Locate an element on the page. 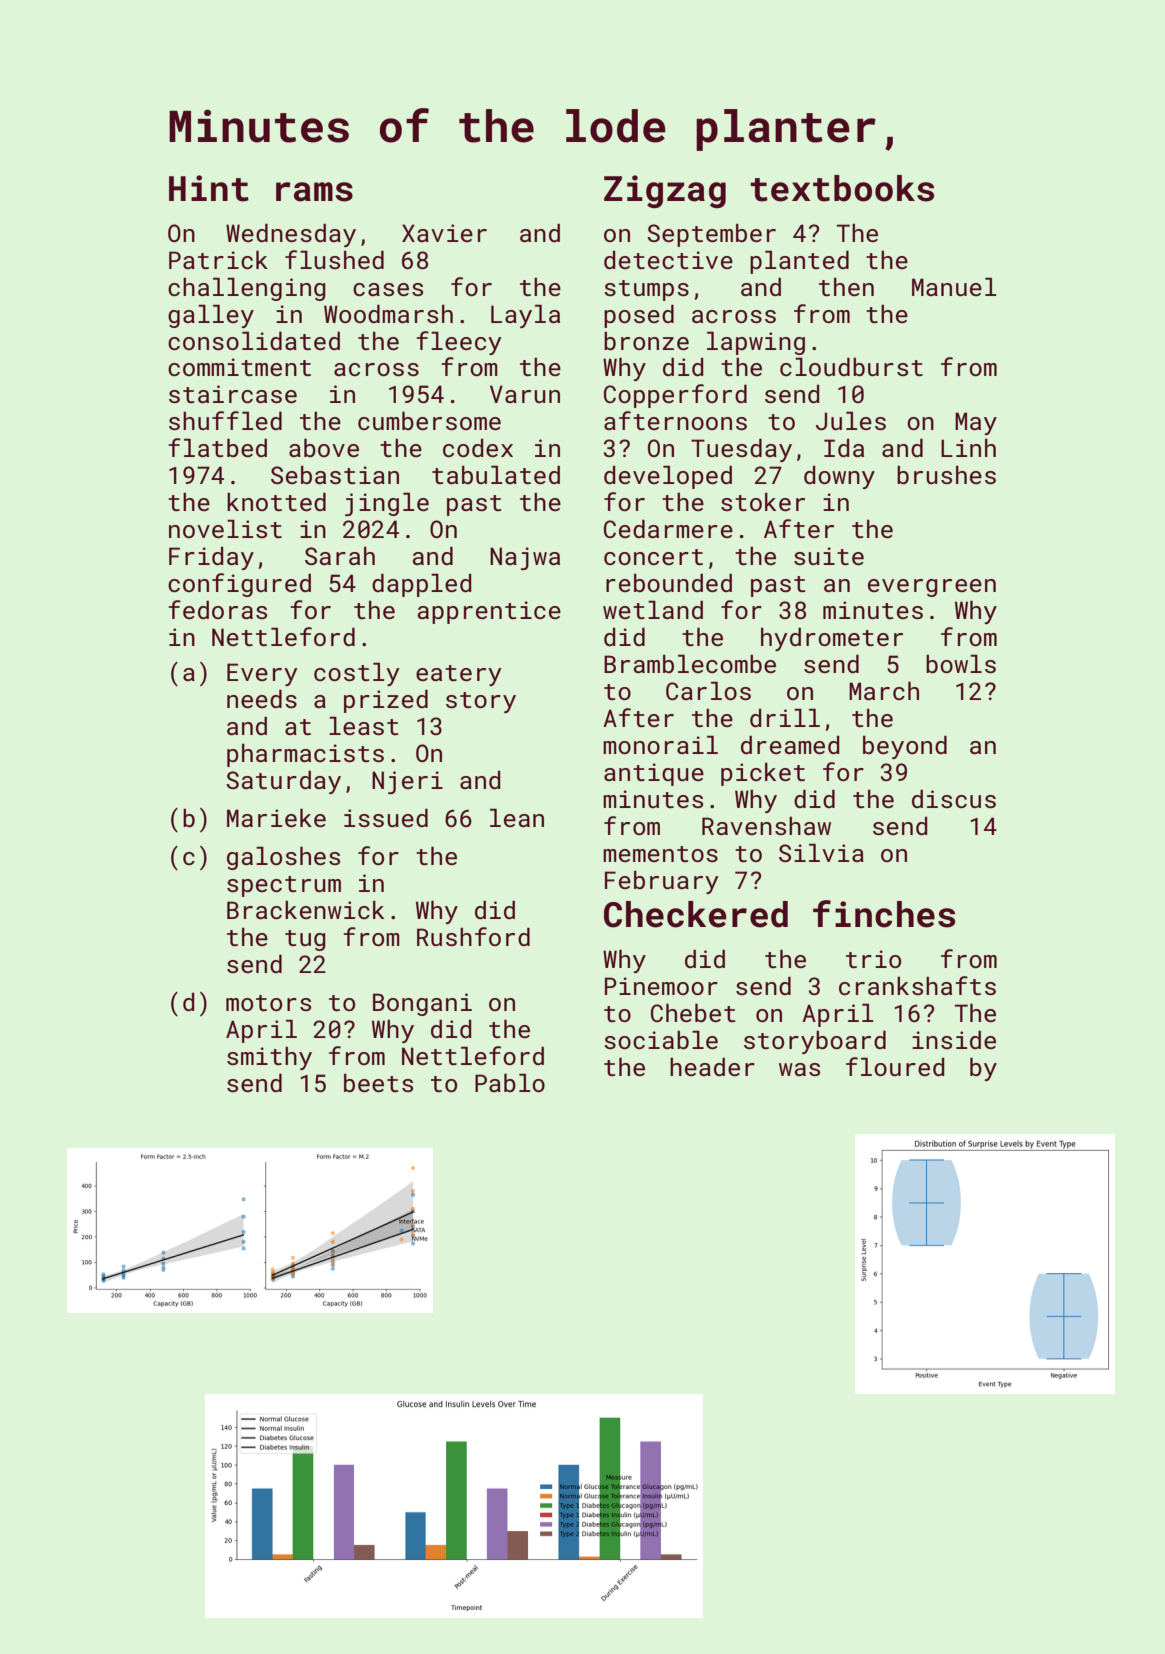  Jules is located at coordinates (851, 420).
